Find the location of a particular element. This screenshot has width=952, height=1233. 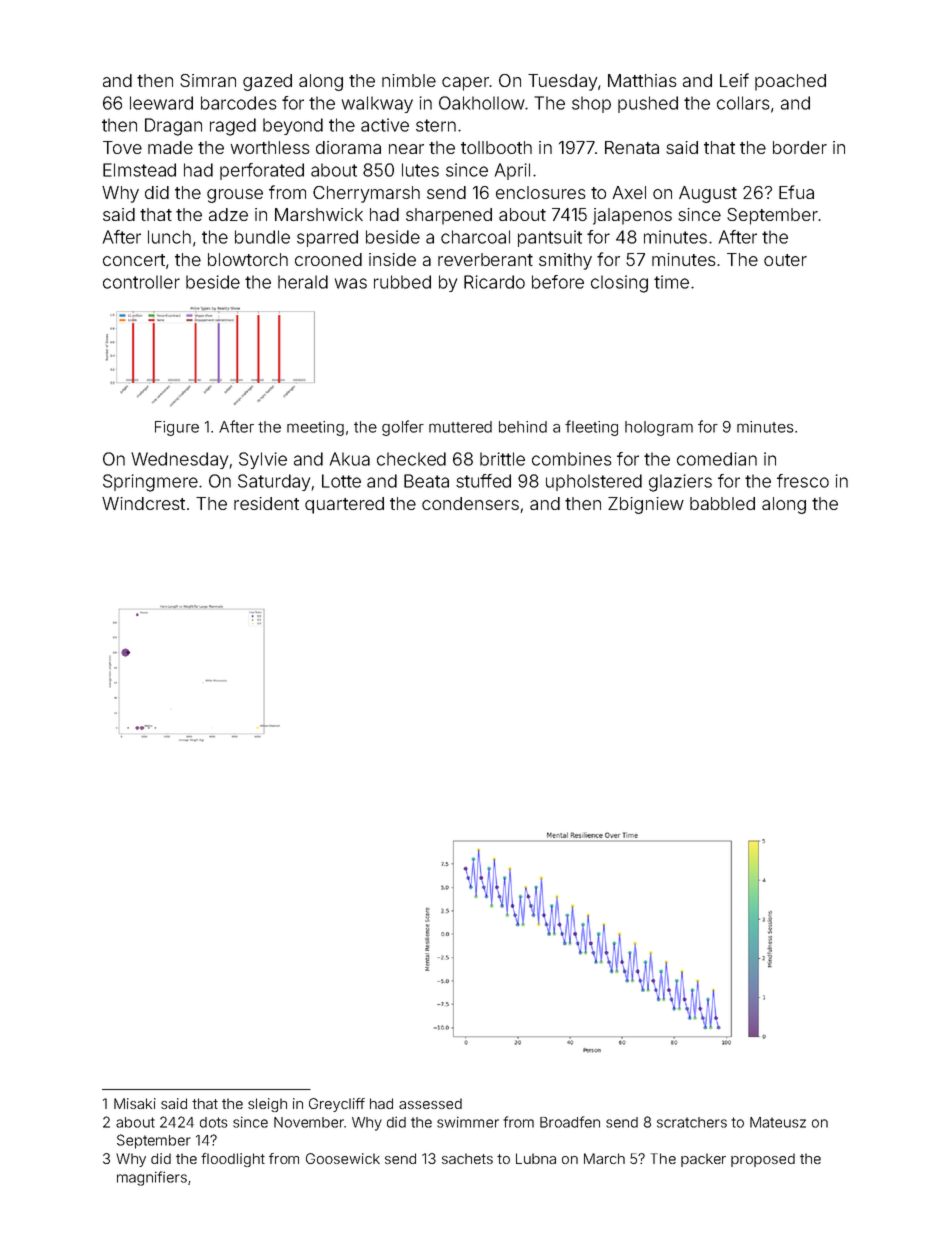

assessed is located at coordinates (430, 1103).
